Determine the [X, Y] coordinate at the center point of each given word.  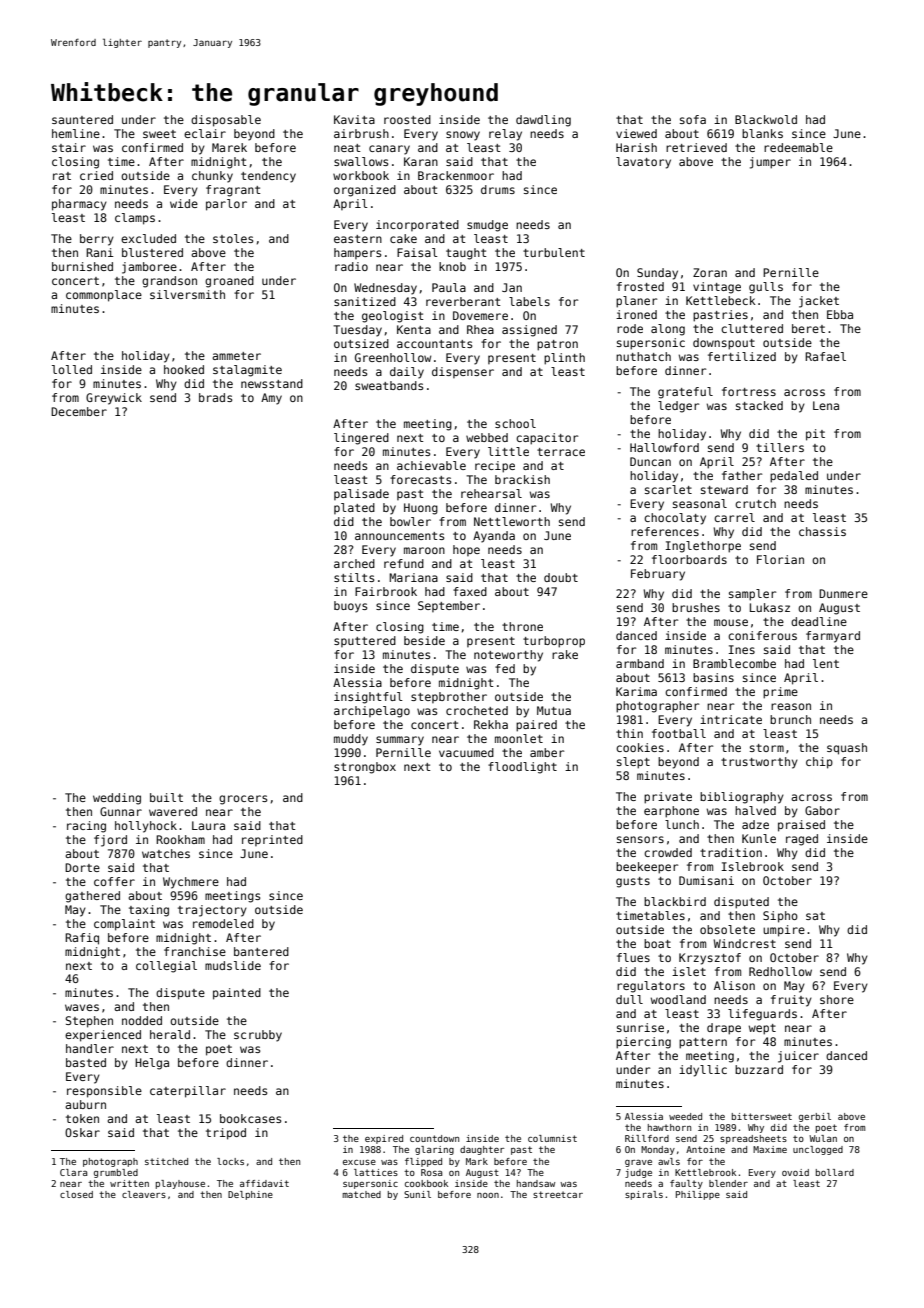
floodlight [522, 768]
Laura [208, 825]
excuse [359, 1162]
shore [837, 999]
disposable [226, 121]
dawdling [543, 121]
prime [780, 693]
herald [170, 1034]
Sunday [657, 274]
